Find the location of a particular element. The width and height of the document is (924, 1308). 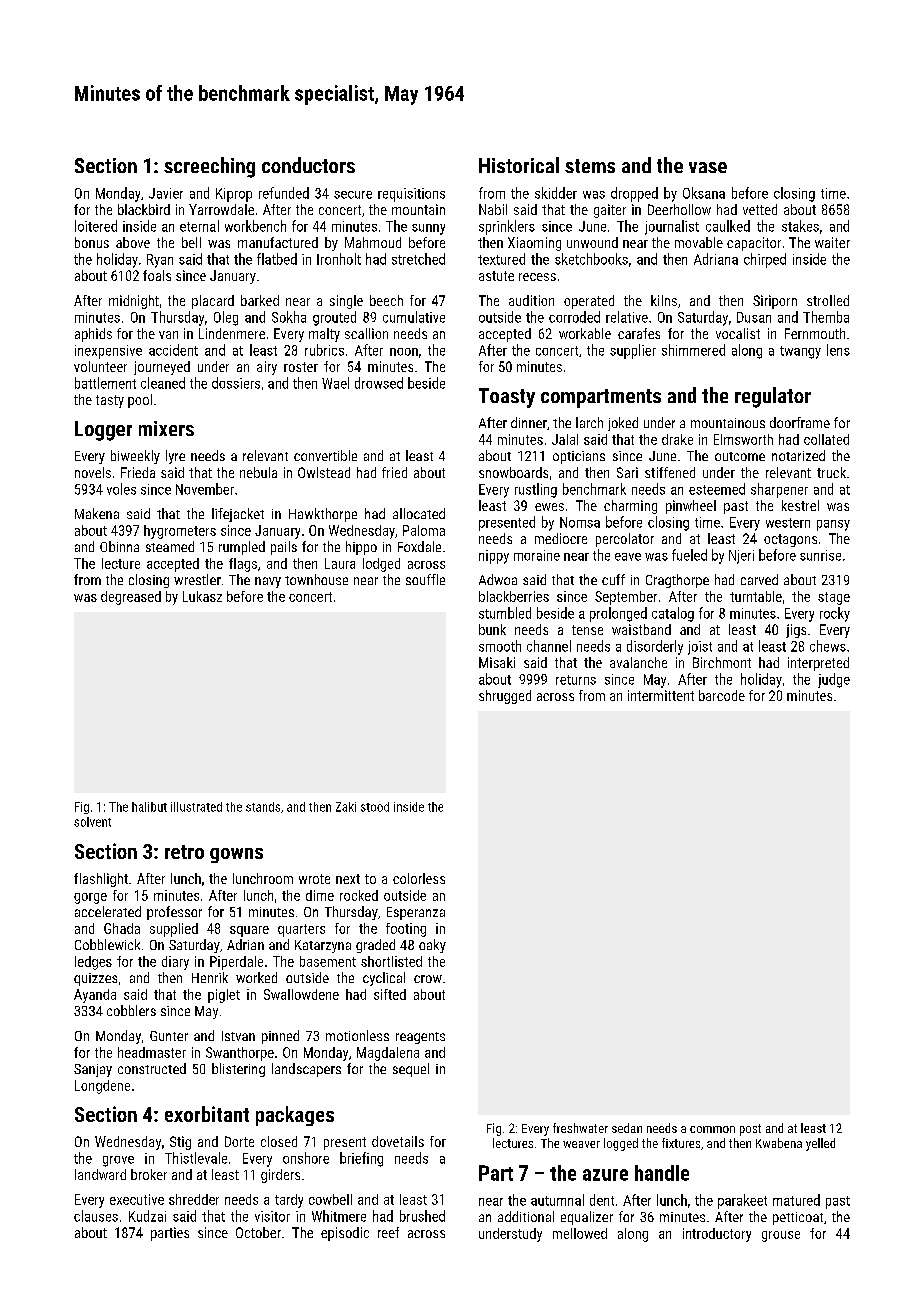

solvent is located at coordinates (92, 822).
